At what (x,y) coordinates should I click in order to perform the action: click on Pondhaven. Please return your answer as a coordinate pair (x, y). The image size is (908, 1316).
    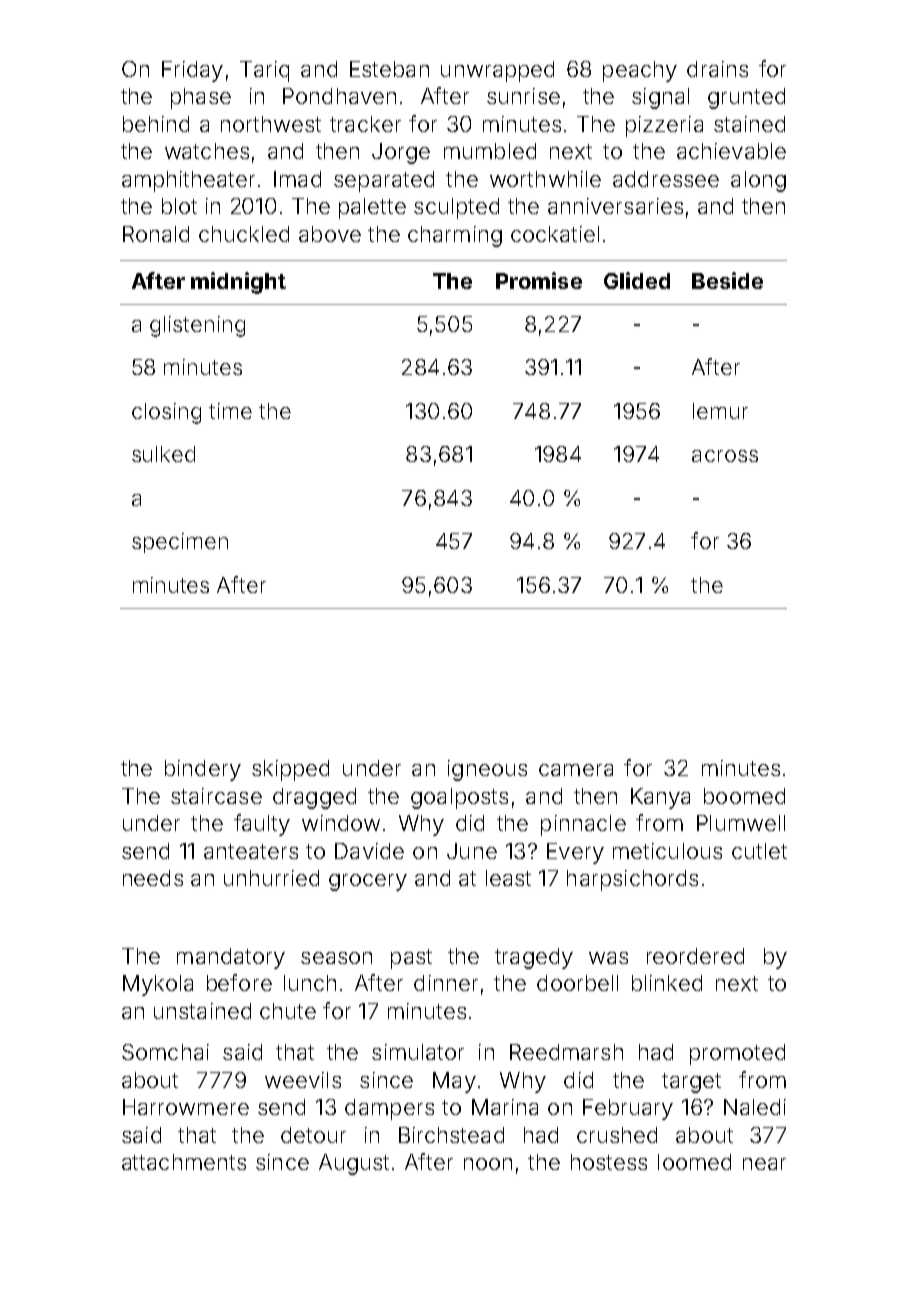
    Looking at the image, I should click on (339, 96).
